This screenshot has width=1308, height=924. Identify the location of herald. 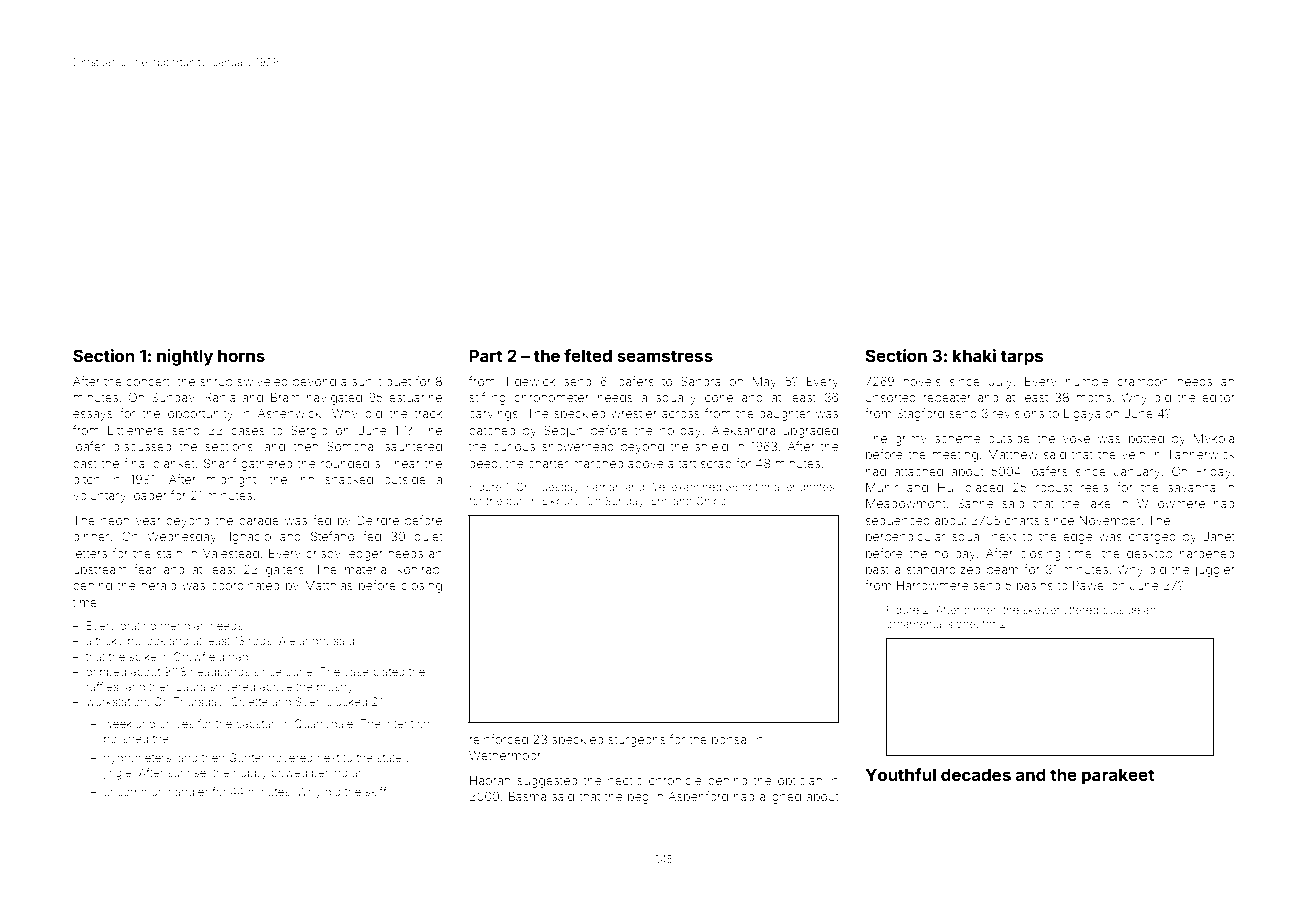
(158, 585).
